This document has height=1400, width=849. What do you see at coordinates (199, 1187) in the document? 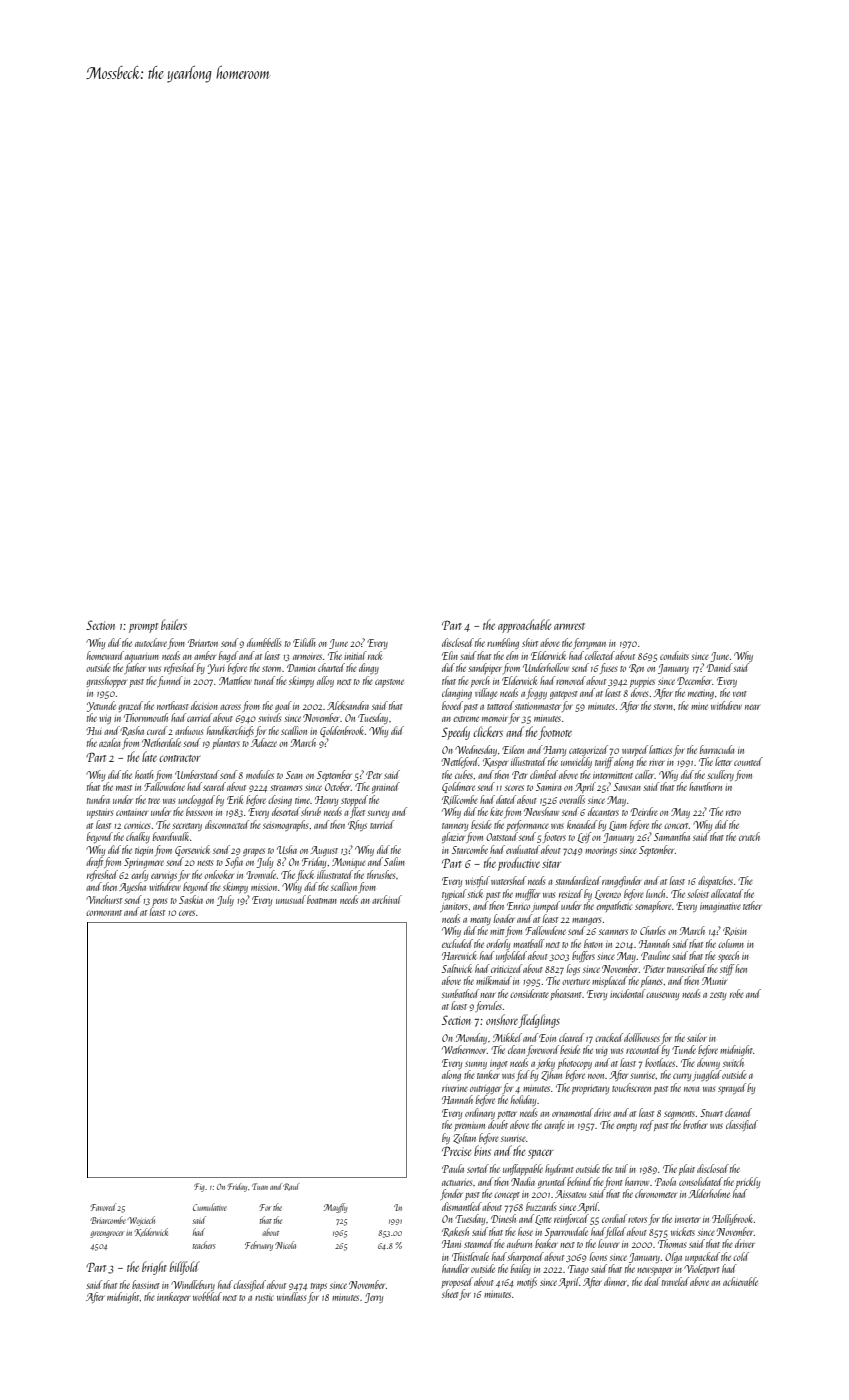
I see `Fig` at bounding box center [199, 1187].
